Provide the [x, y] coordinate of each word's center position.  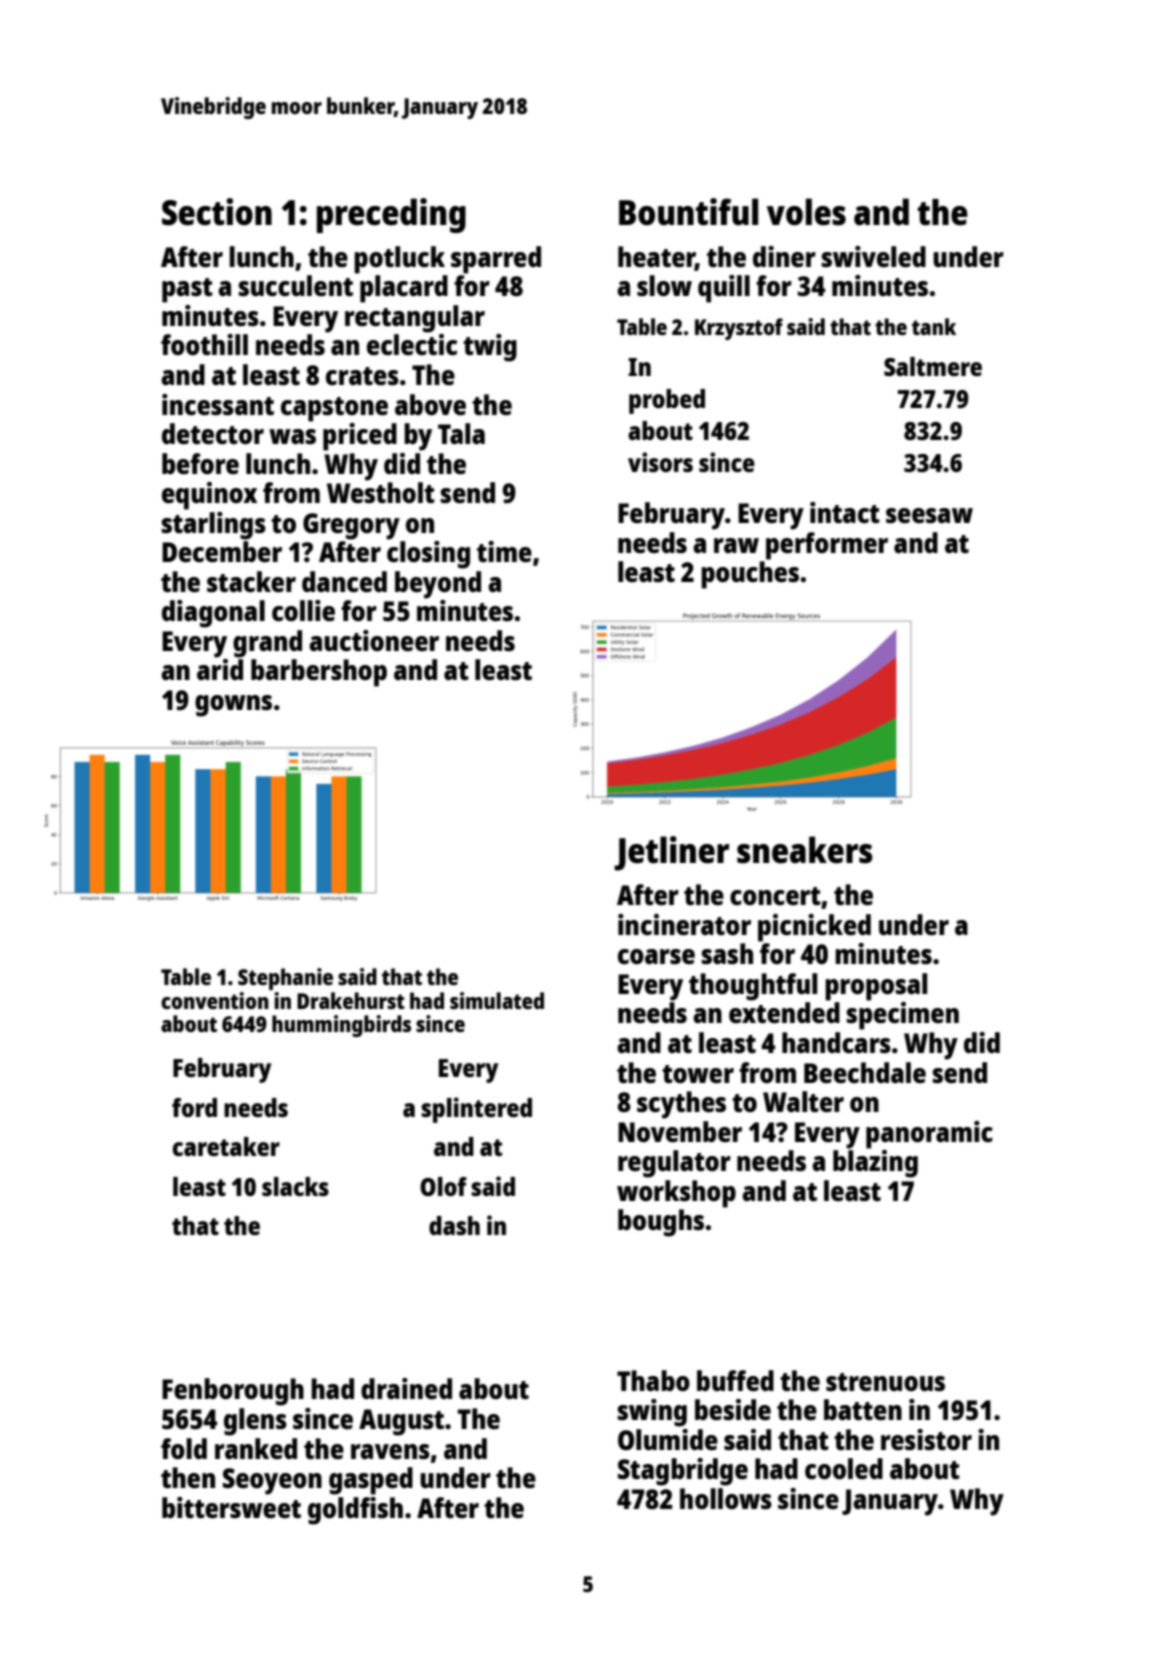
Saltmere [933, 366]
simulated [497, 1000]
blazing [875, 1164]
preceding [391, 215]
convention [215, 1000]
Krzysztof [739, 329]
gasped [371, 1481]
